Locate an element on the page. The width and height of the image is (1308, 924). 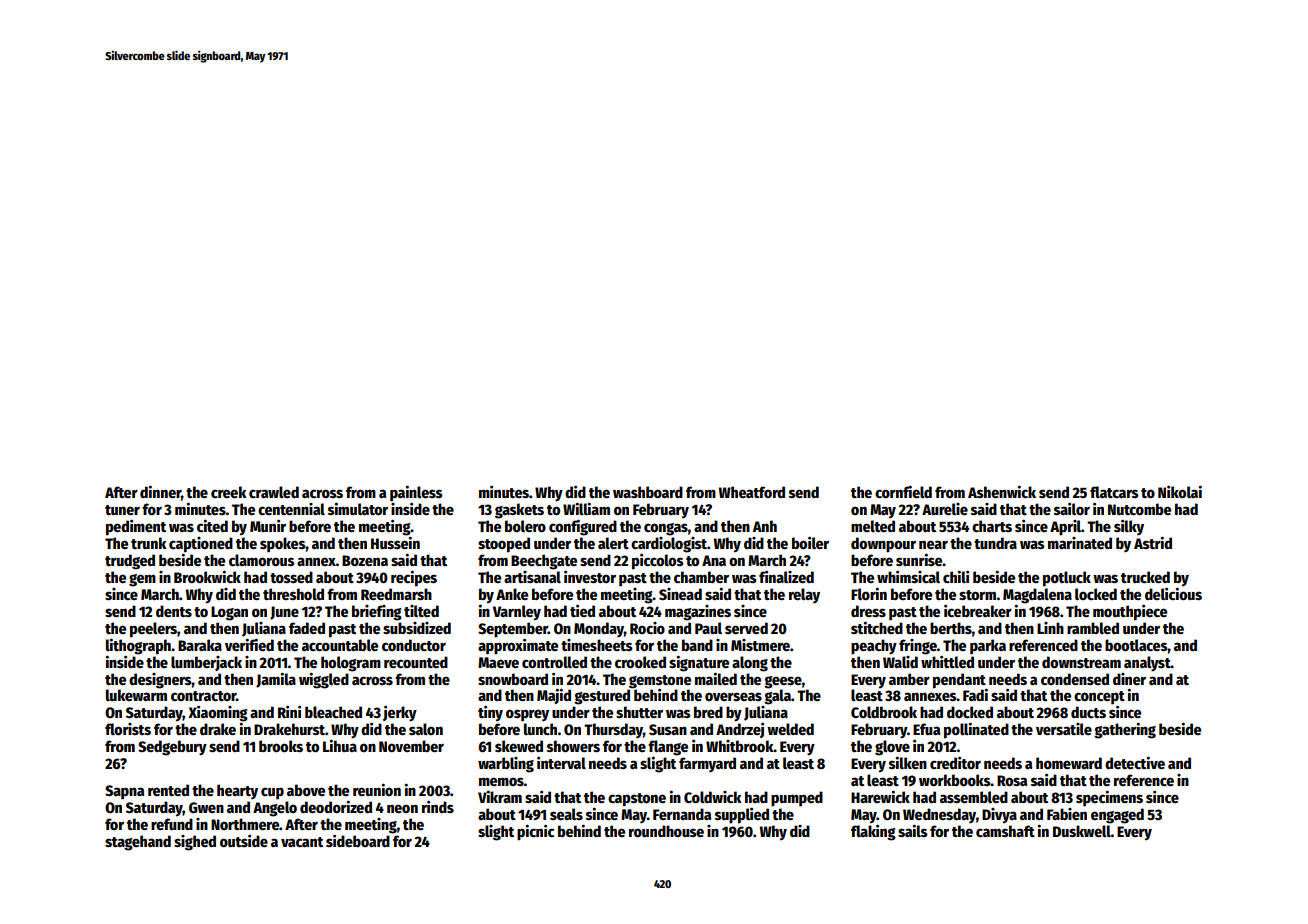
crooked is located at coordinates (640, 662).
